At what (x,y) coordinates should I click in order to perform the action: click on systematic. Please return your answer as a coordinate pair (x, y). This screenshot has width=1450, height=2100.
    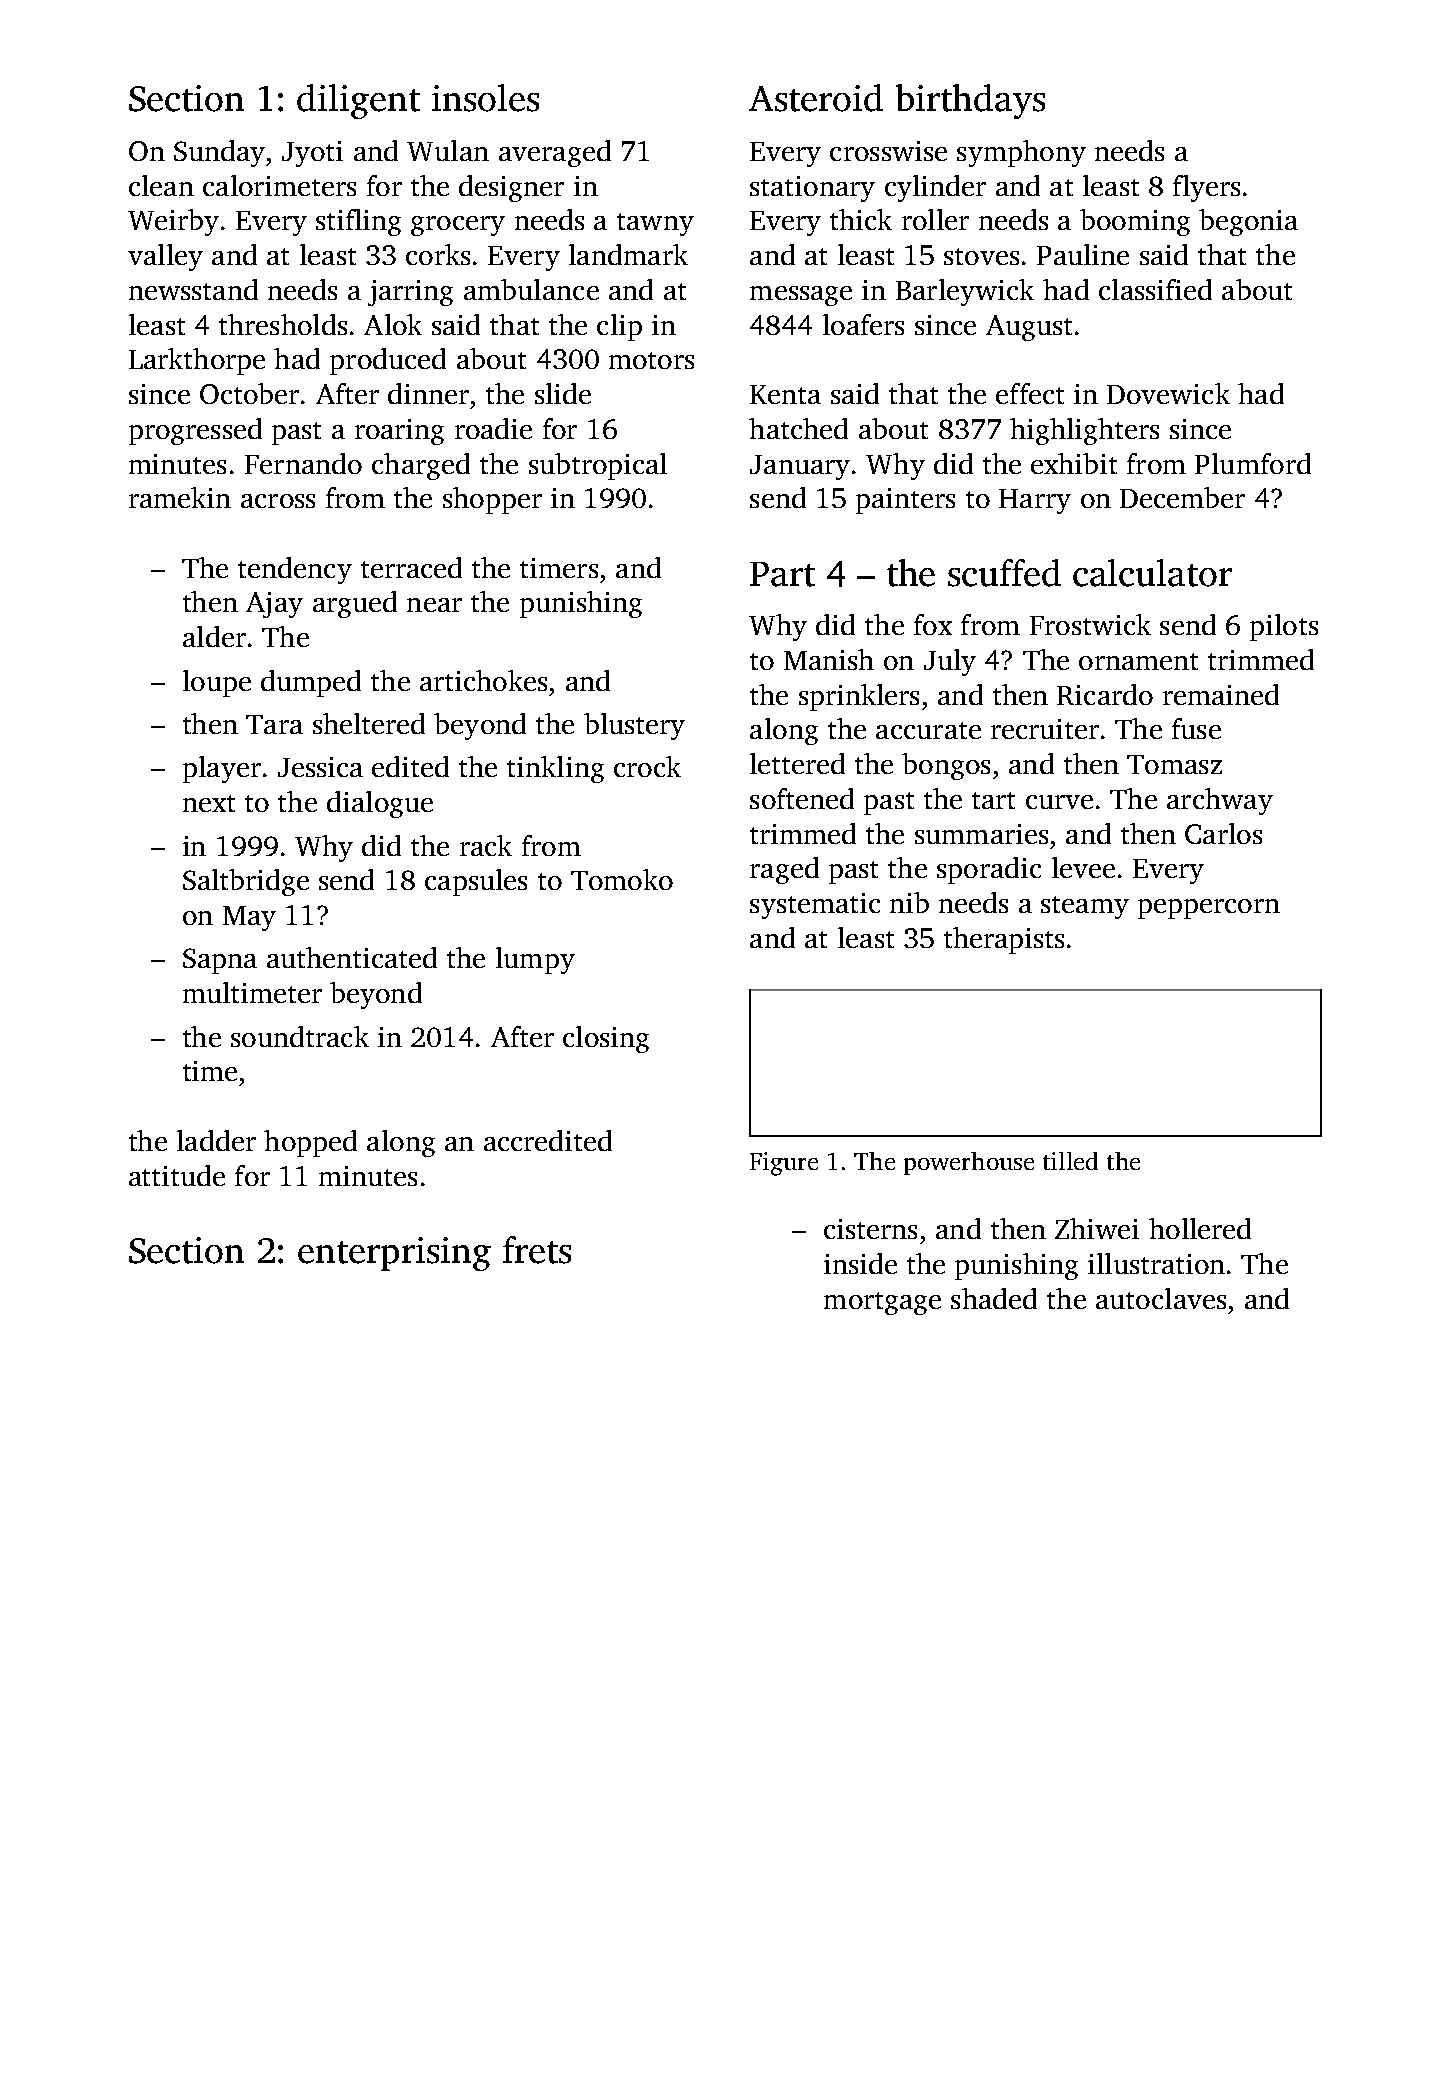
    Looking at the image, I should click on (815, 906).
